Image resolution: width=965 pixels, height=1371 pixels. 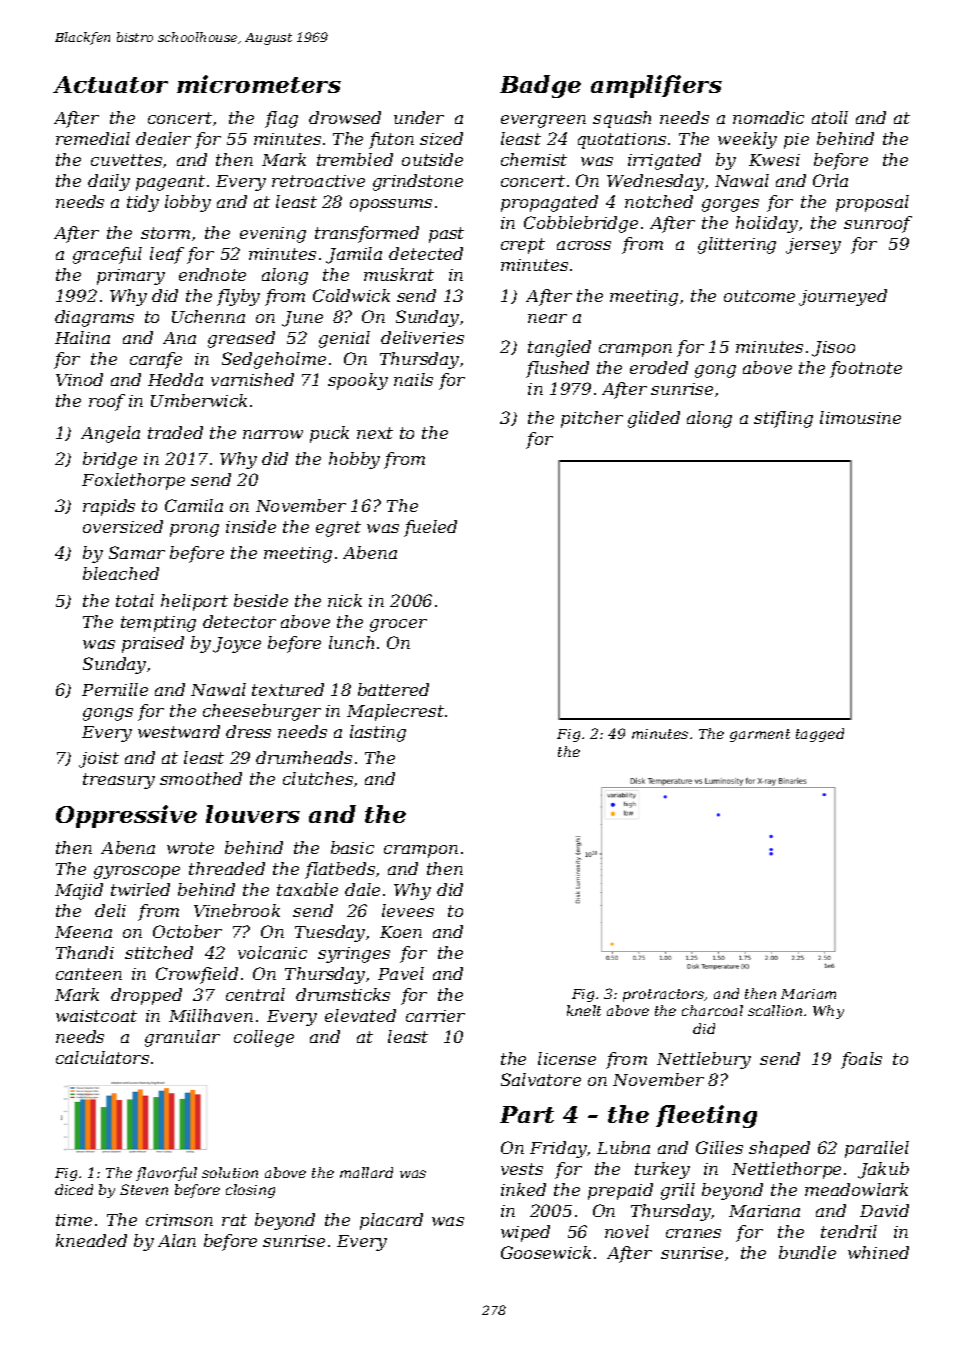 I want to click on pitcher, so click(x=592, y=419).
